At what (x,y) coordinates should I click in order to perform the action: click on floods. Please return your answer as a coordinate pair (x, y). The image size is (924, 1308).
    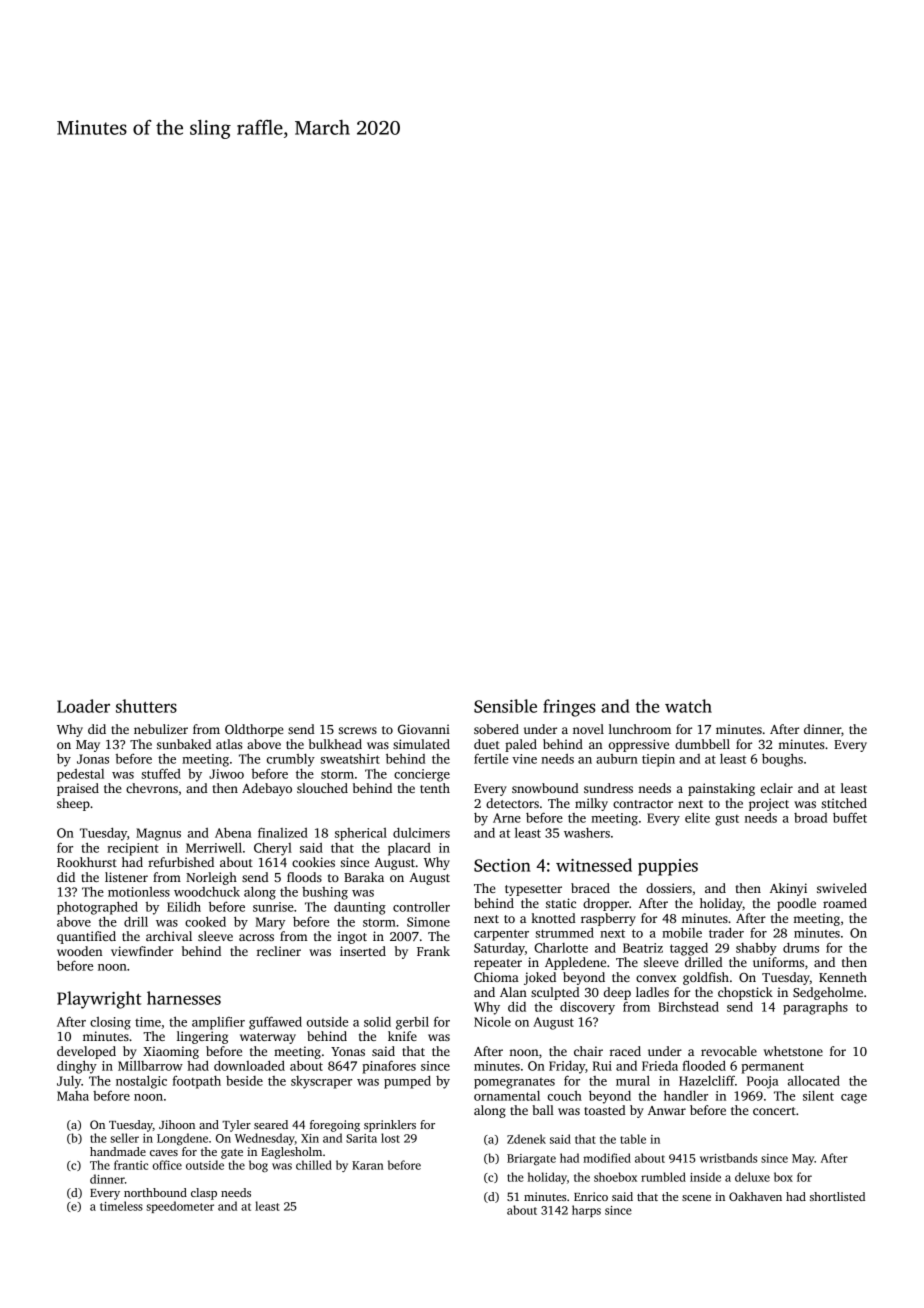
    Looking at the image, I should click on (304, 877).
